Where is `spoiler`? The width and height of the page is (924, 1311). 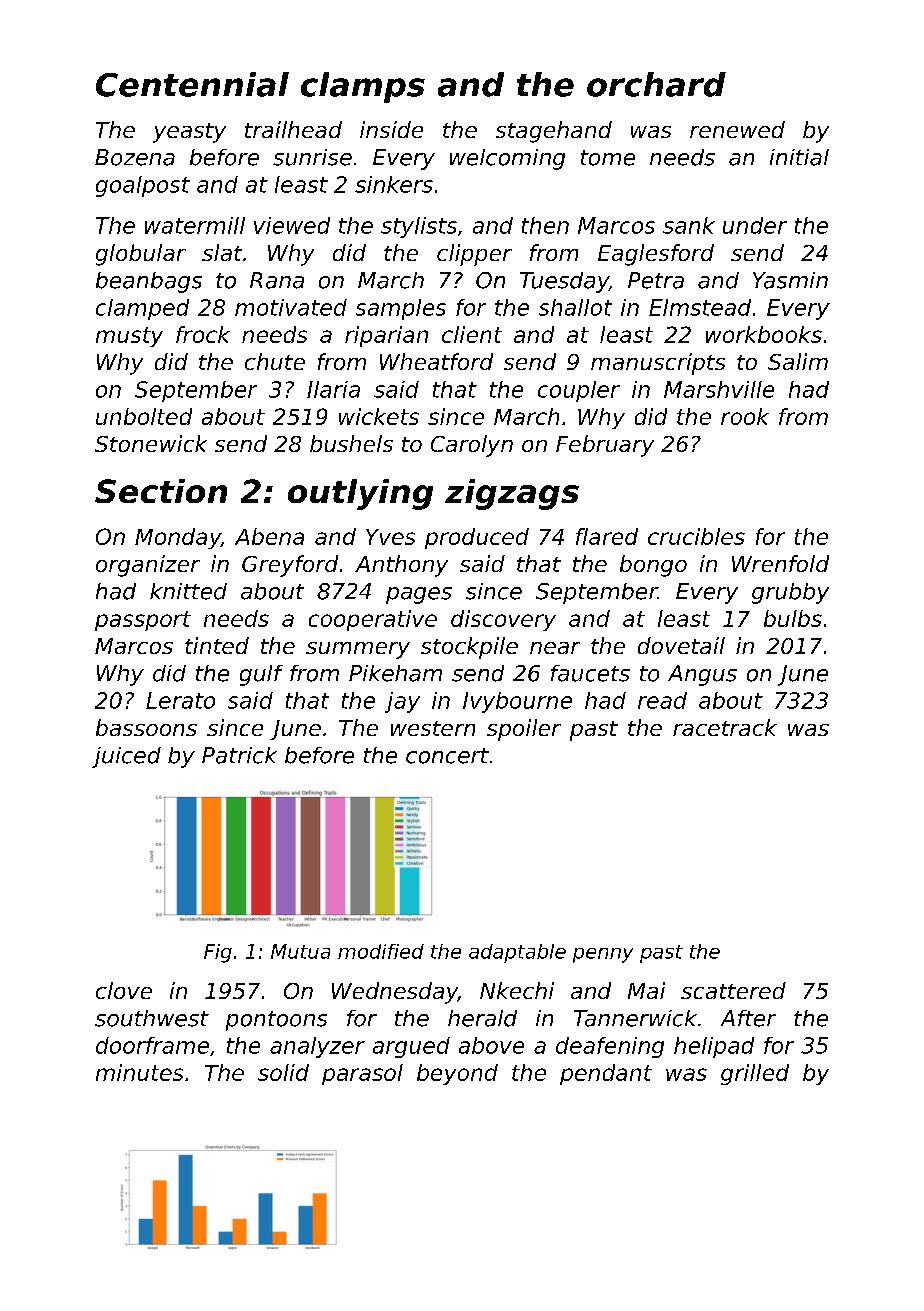 spoiler is located at coordinates (524, 730).
